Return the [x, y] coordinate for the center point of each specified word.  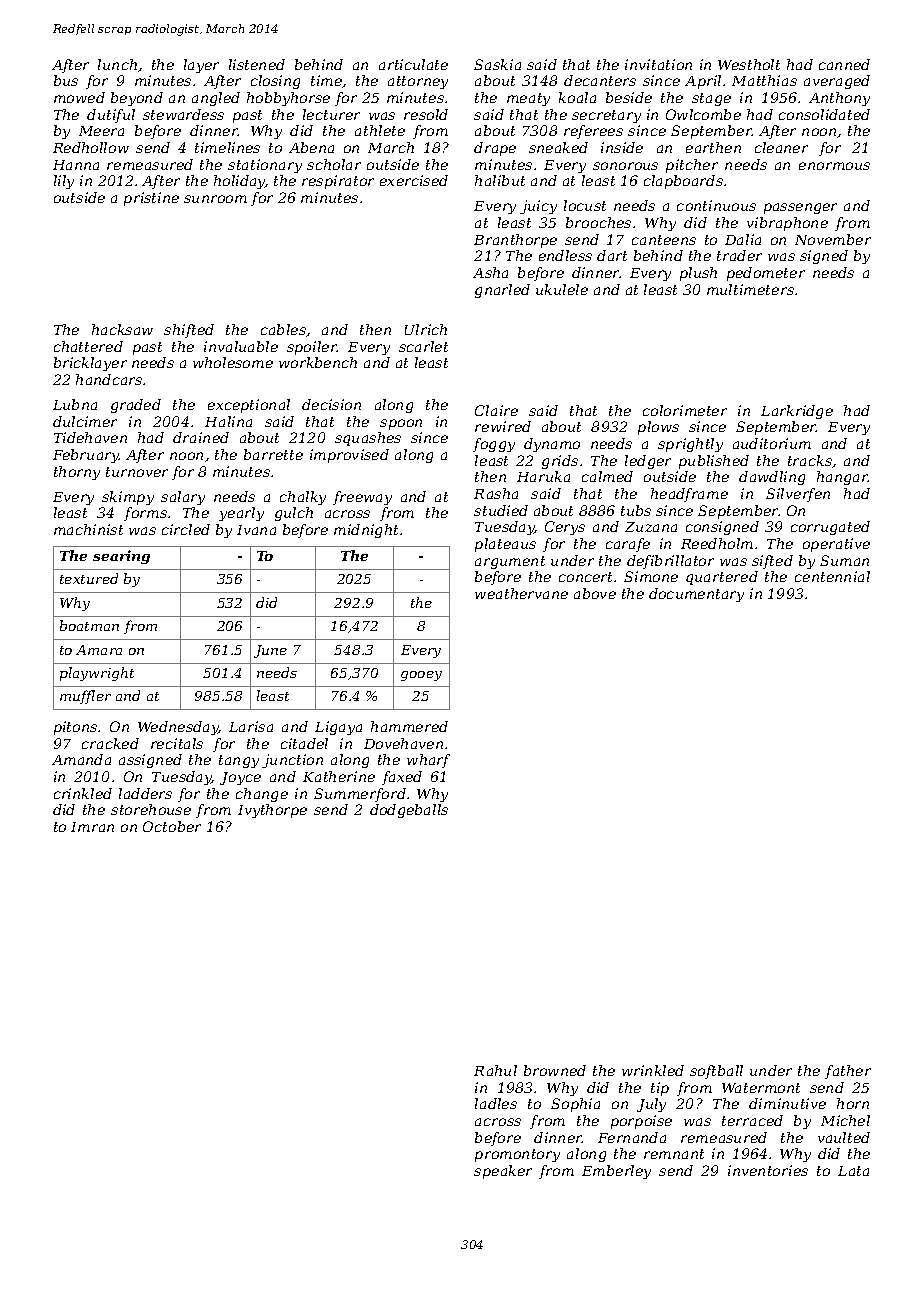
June [270, 651]
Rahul [495, 1070]
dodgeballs [409, 811]
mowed [79, 97]
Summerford [360, 795]
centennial [832, 576]
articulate [413, 64]
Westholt [749, 64]
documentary [696, 595]
